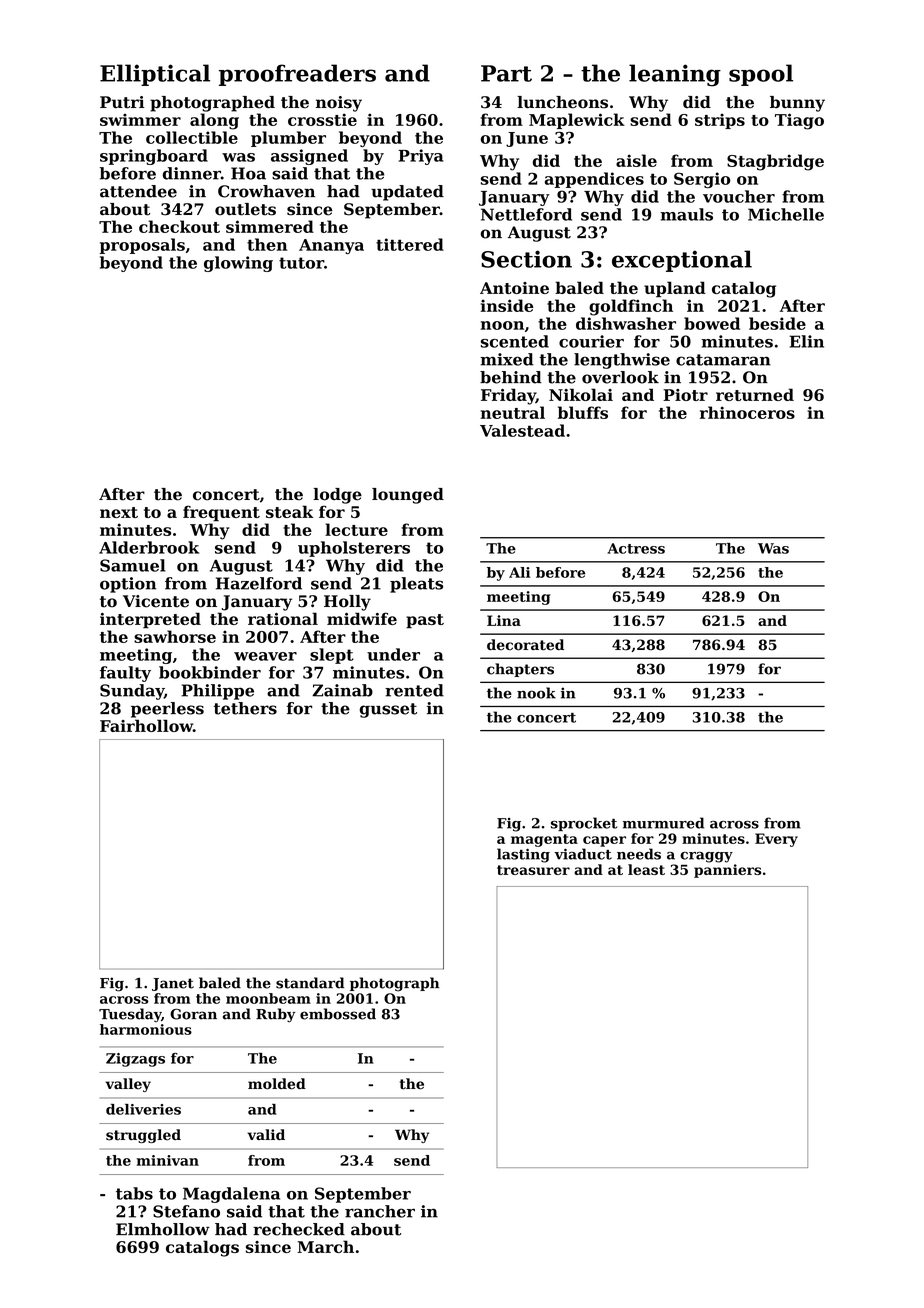 The height and width of the page is (1308, 924). I want to click on rhinoceros, so click(747, 412).
